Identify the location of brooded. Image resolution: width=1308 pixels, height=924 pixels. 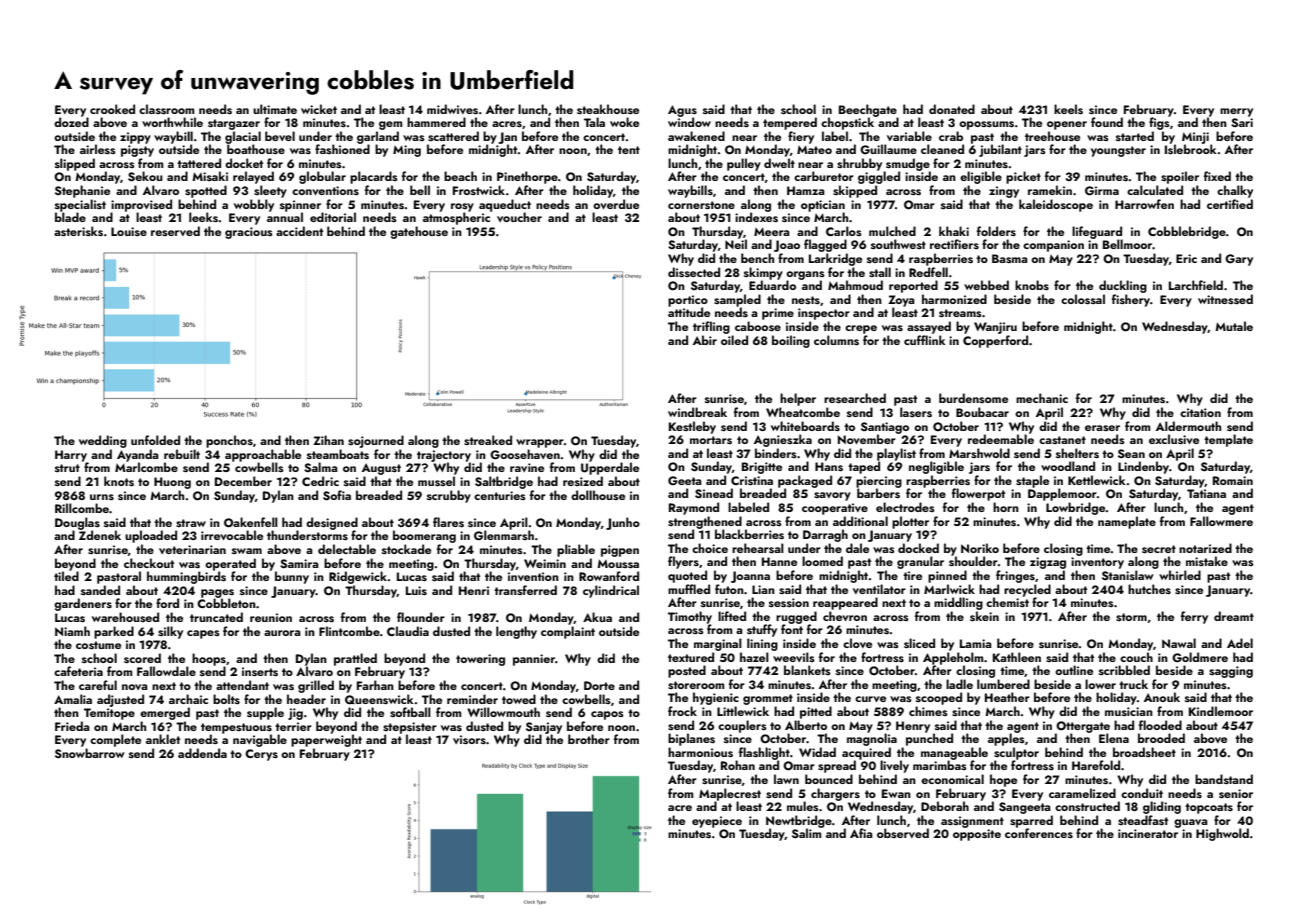
(1161, 738).
